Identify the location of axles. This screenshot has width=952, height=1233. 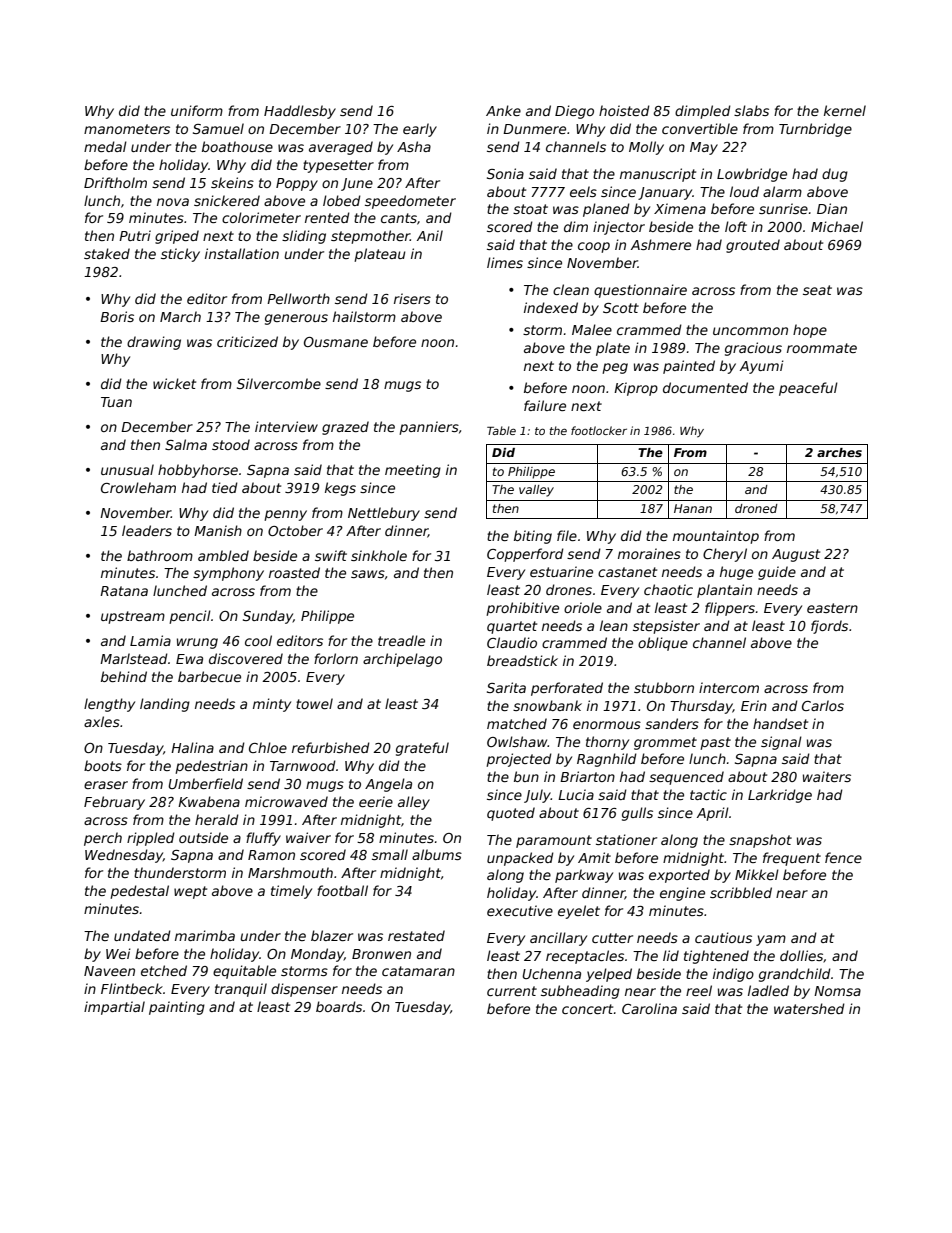
(102, 721).
